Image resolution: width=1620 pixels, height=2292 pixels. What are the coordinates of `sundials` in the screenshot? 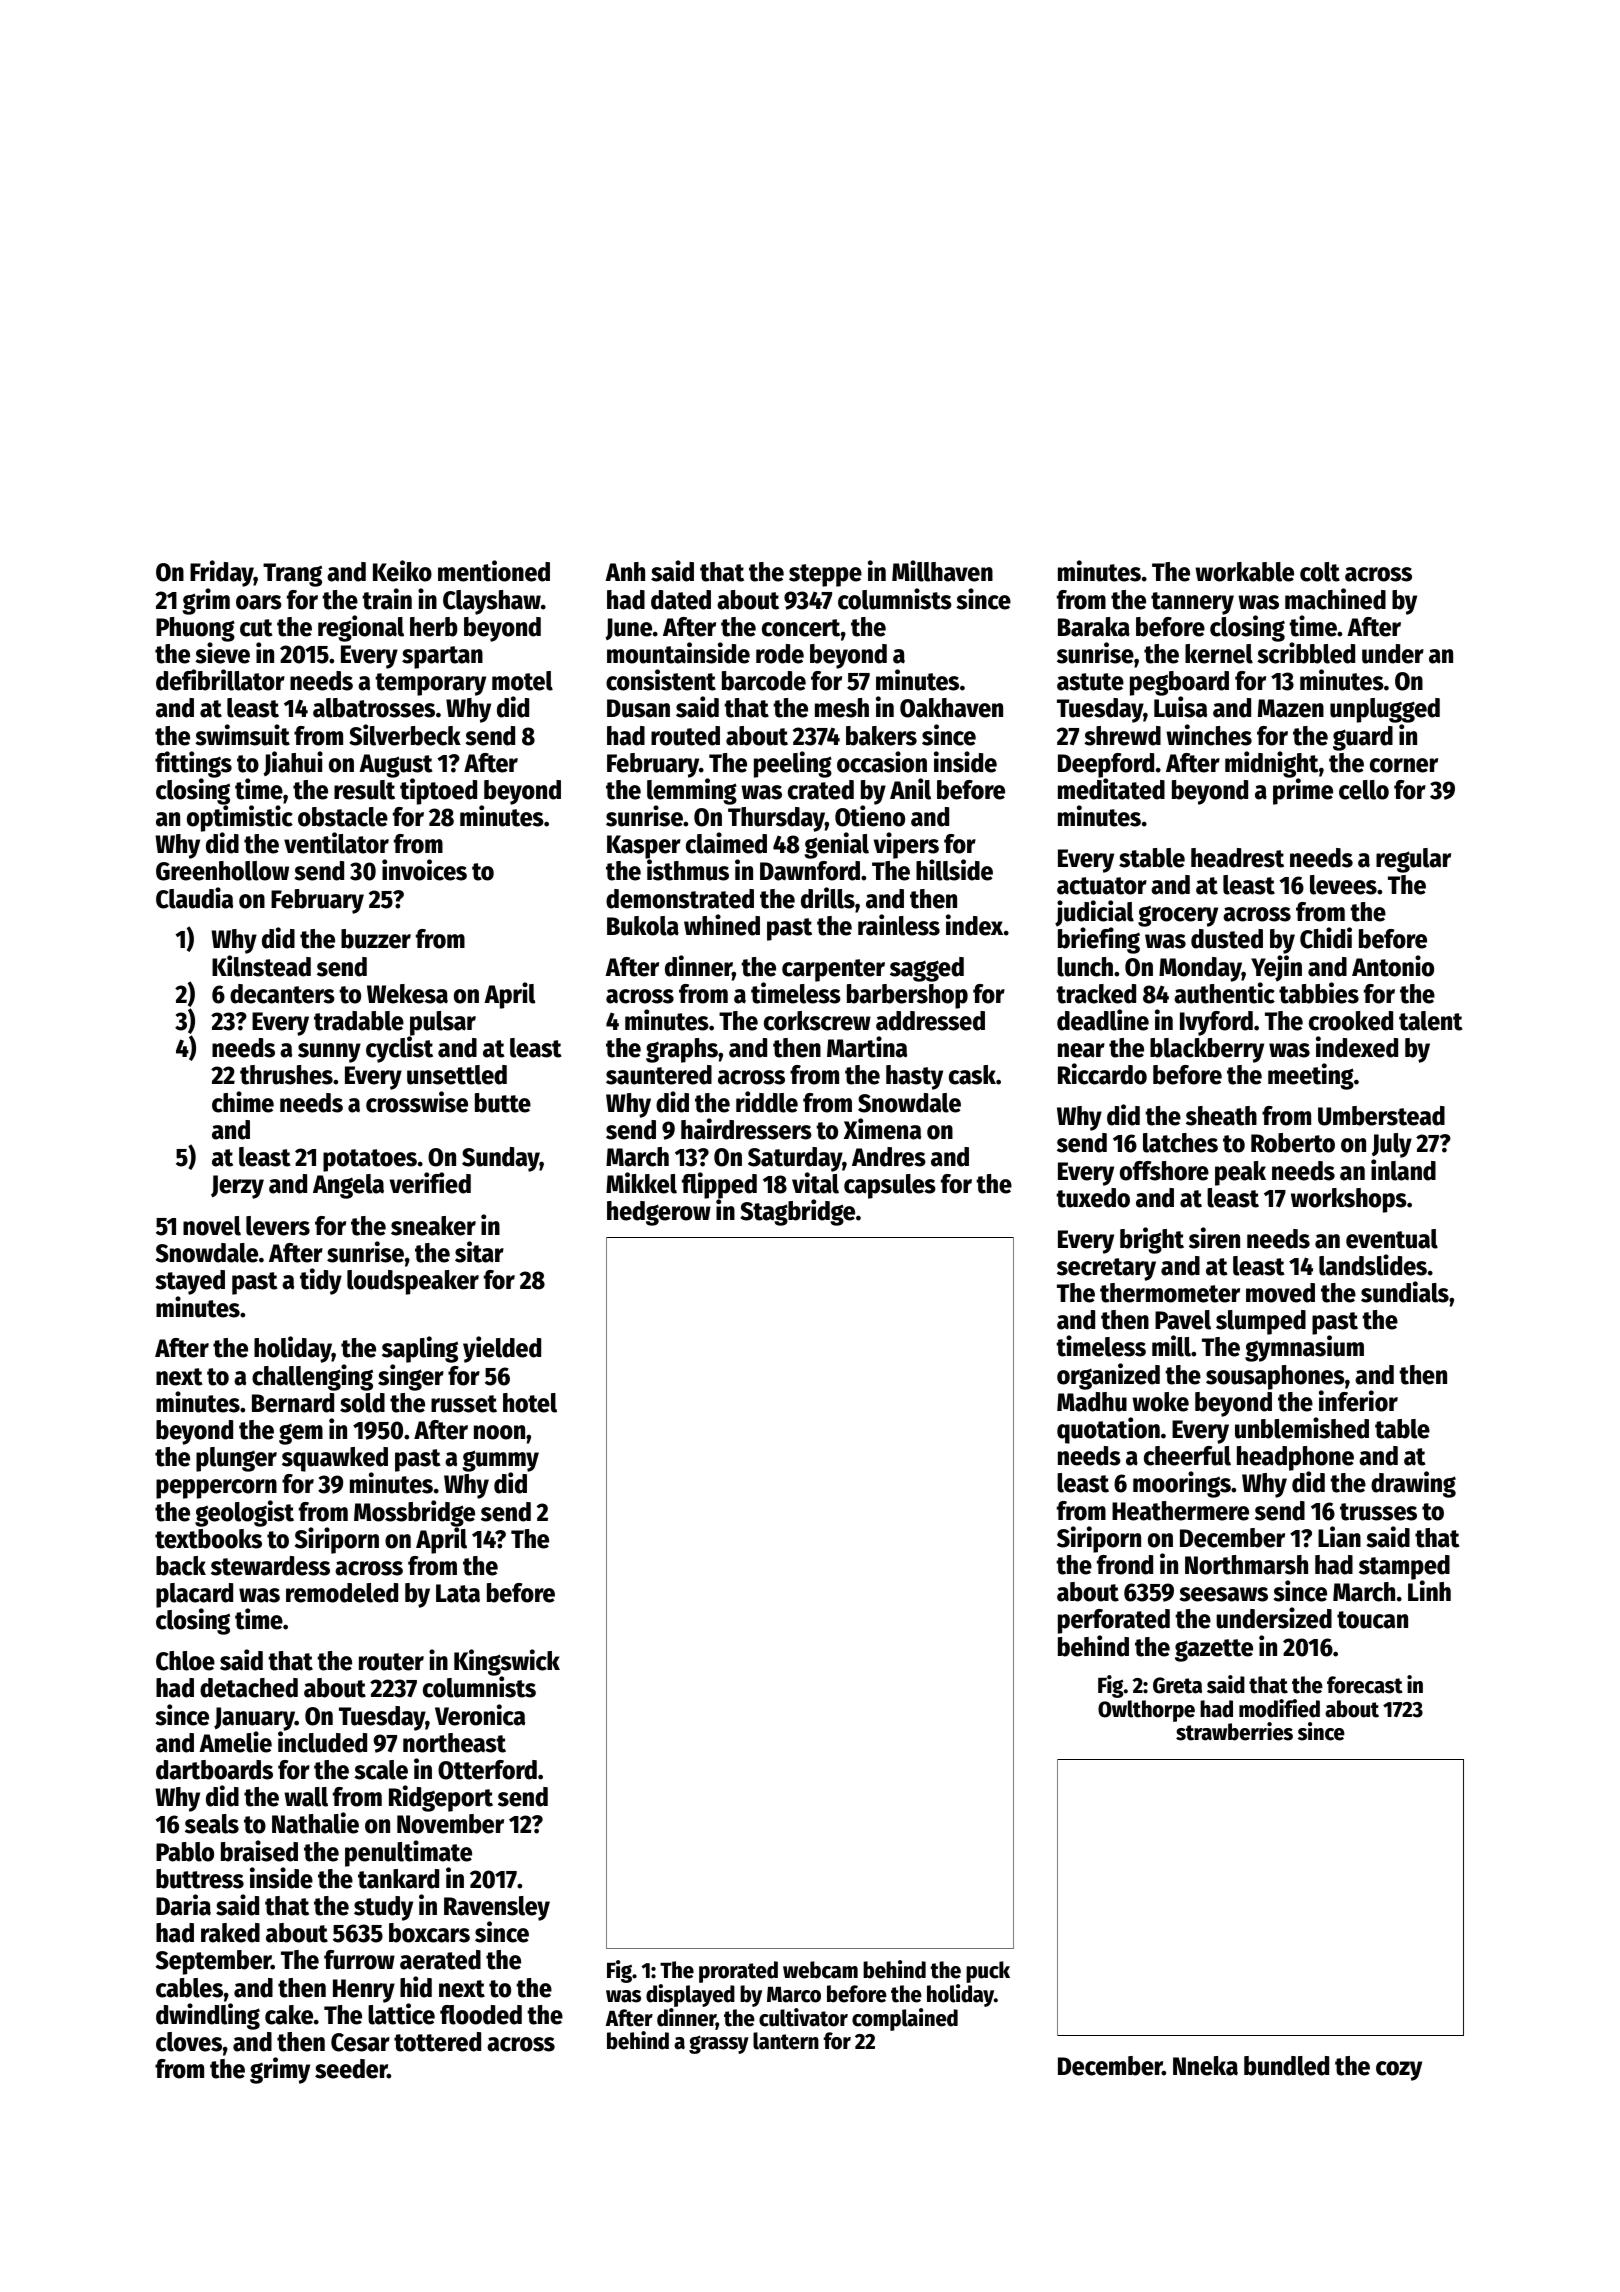 It's located at (1405, 1292).
